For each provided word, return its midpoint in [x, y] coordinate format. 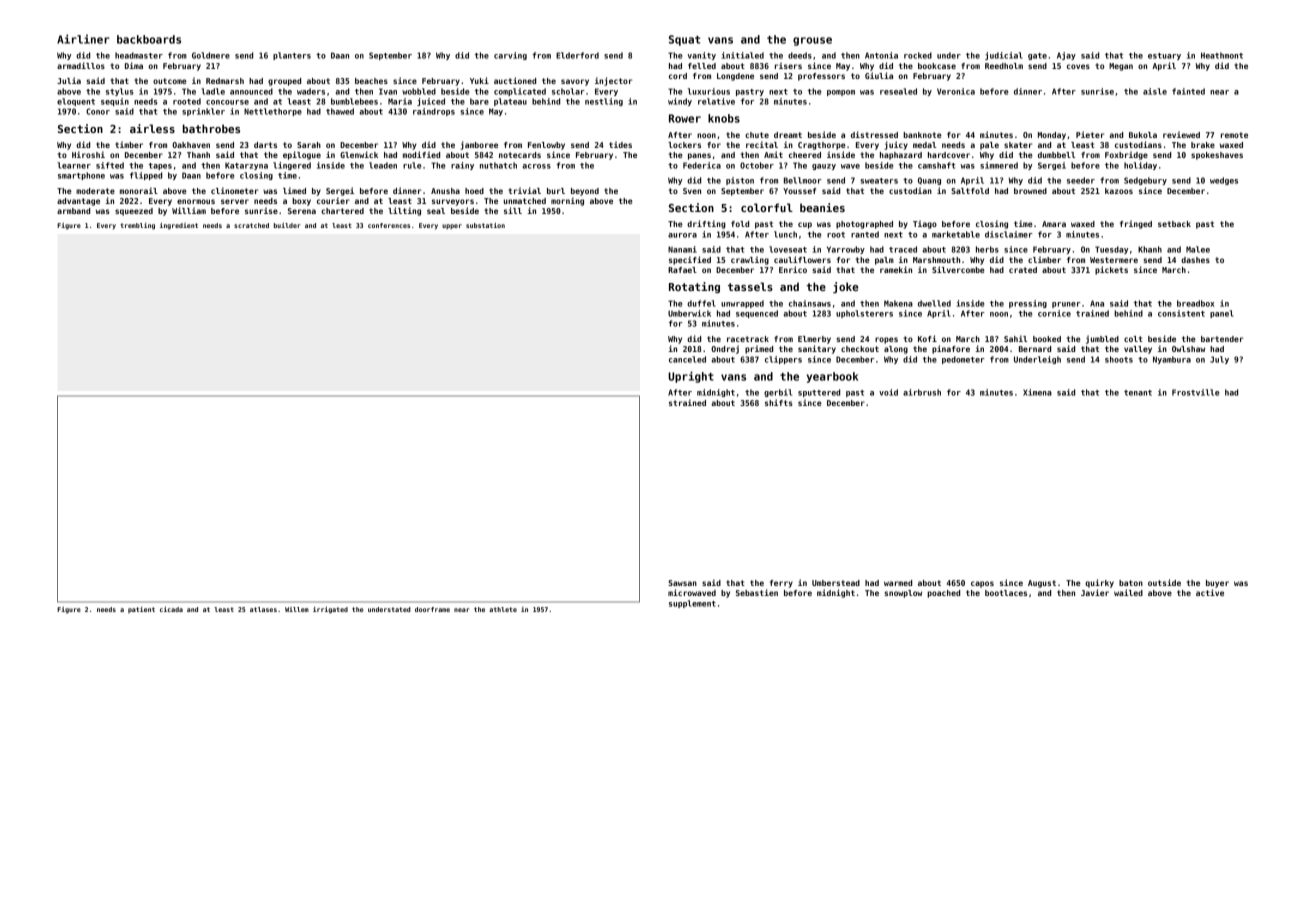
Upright [691, 377]
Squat [684, 40]
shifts [779, 402]
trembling [137, 226]
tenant [1138, 393]
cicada [171, 609]
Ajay [1066, 56]
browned [1030, 191]
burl [556, 191]
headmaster [139, 55]
